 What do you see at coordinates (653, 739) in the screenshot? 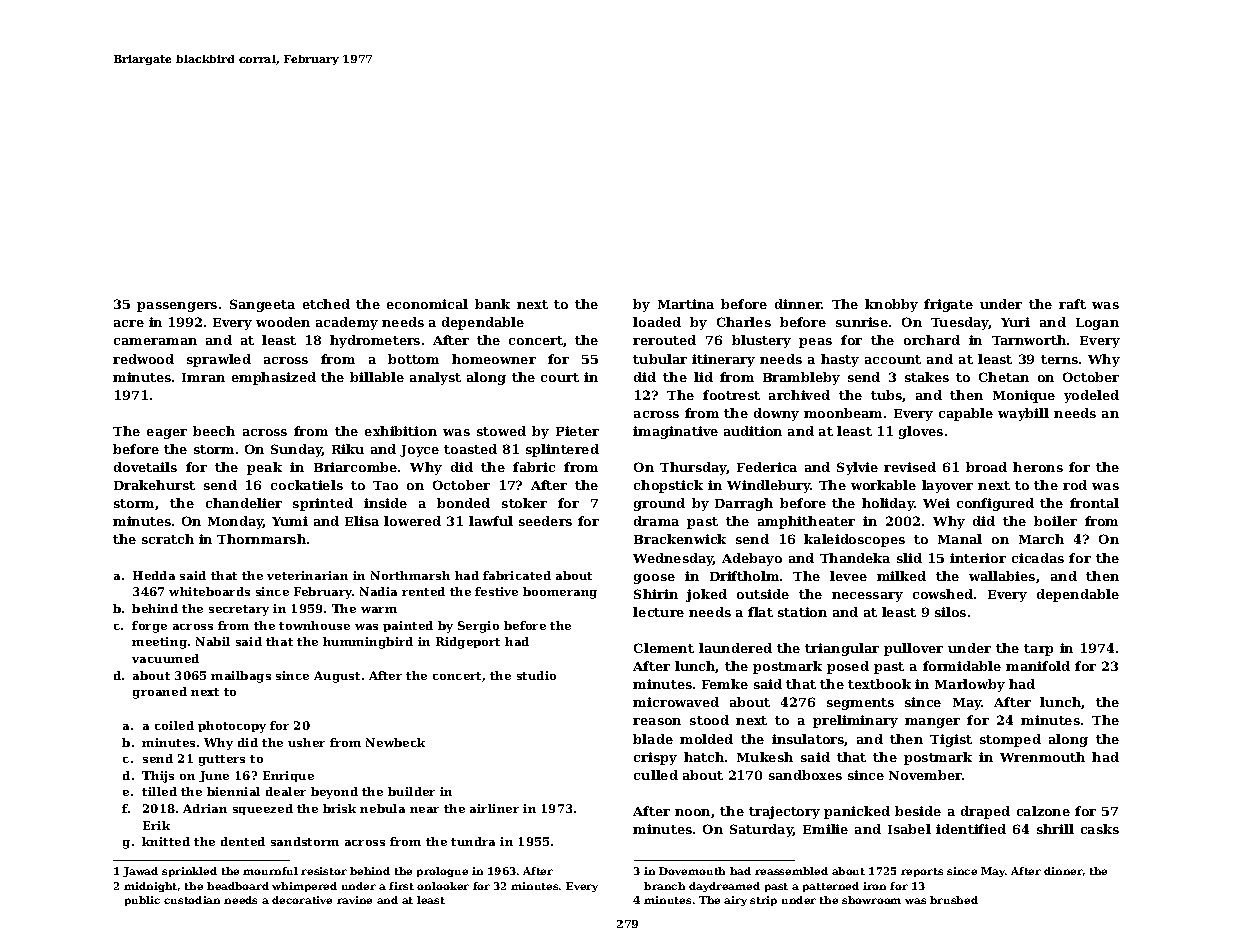
I see `blade` at bounding box center [653, 739].
